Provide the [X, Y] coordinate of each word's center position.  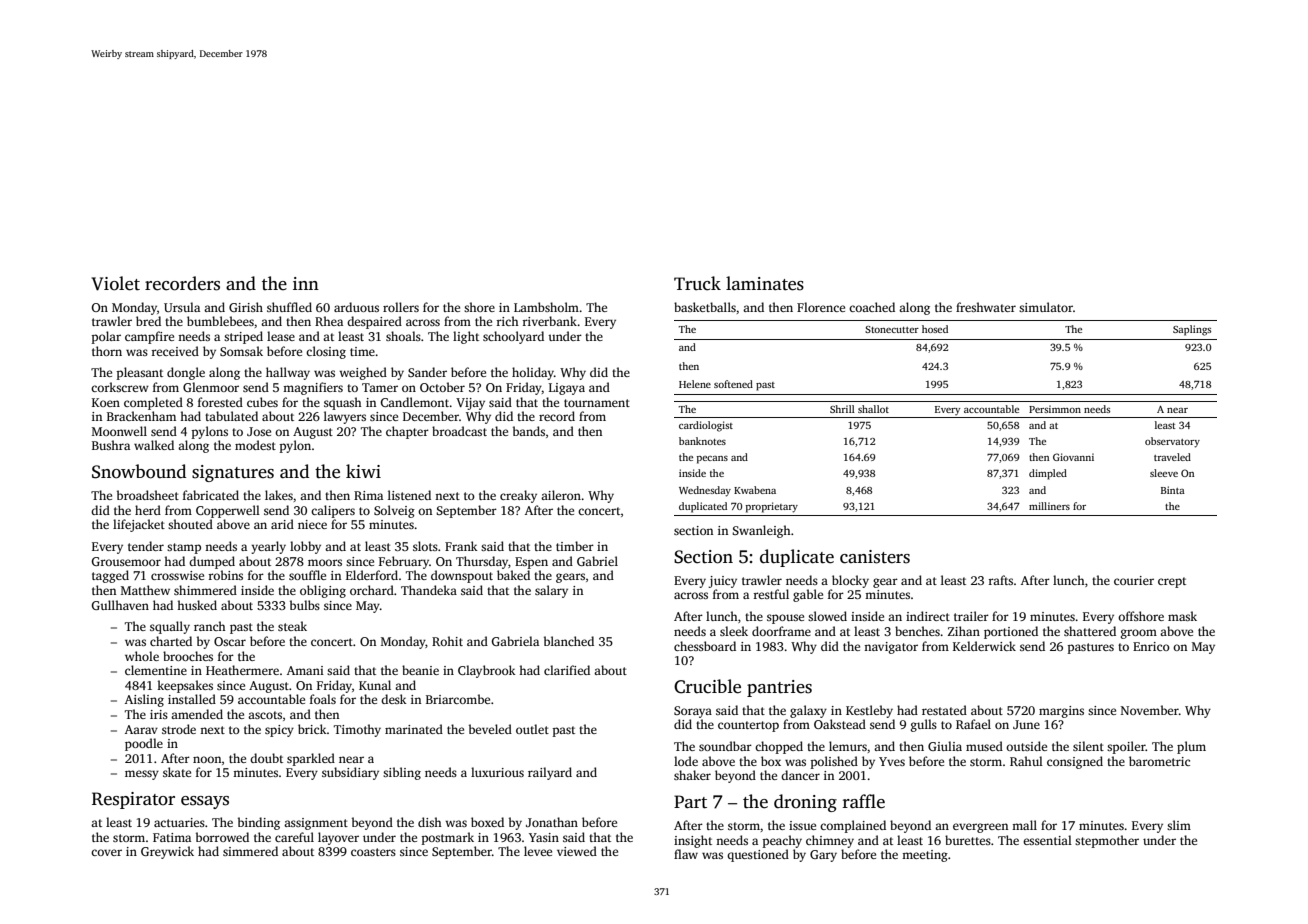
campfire [149, 337]
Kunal [375, 685]
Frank [461, 546]
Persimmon [1055, 409]
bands [529, 431]
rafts [1001, 580]
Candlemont [414, 402]
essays [205, 802]
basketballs [705, 307]
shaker [692, 775]
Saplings [1192, 330]
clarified [567, 670]
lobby [305, 547]
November [1150, 710]
